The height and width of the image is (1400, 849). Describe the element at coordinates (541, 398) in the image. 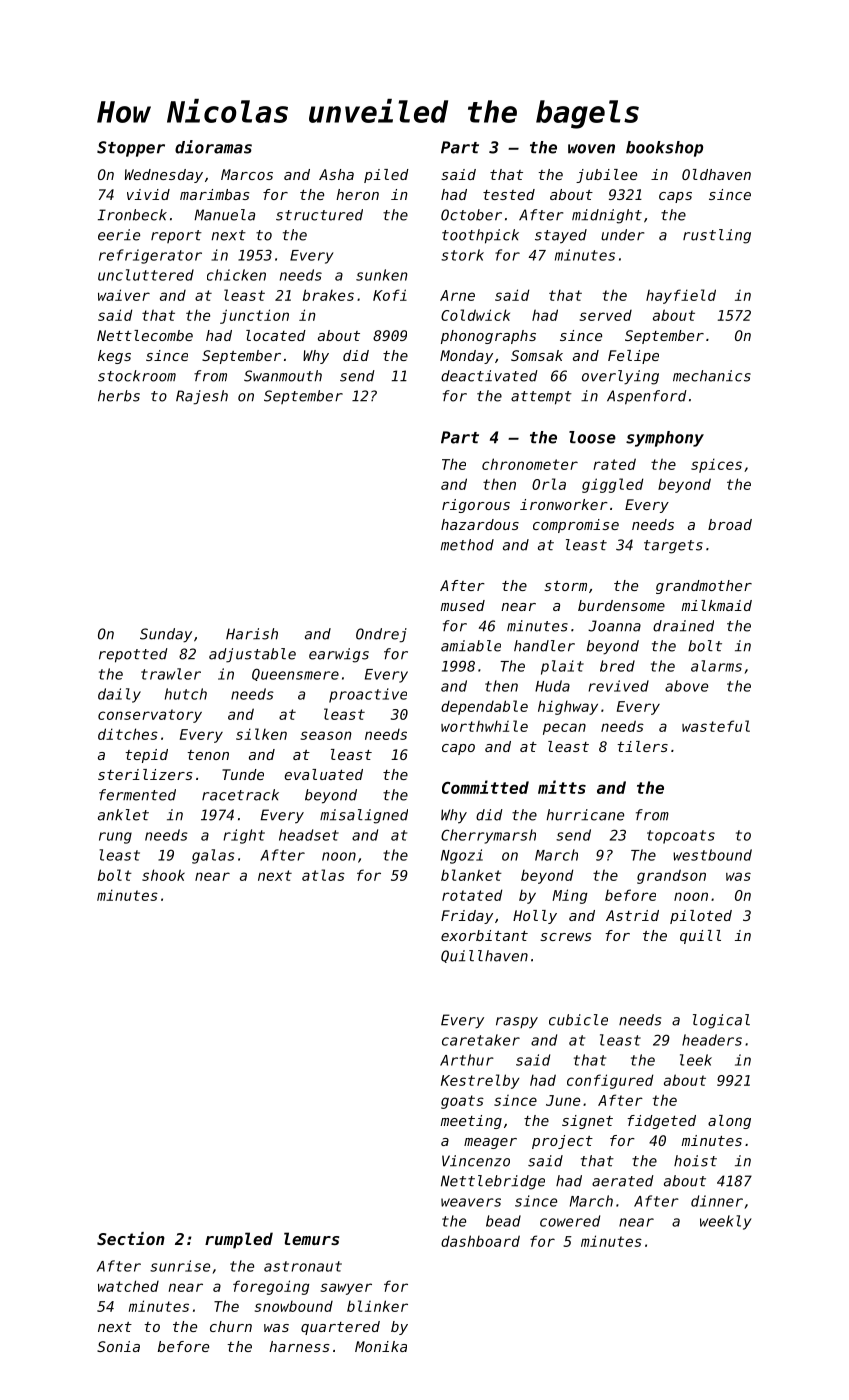

I see `attempt` at that location.
